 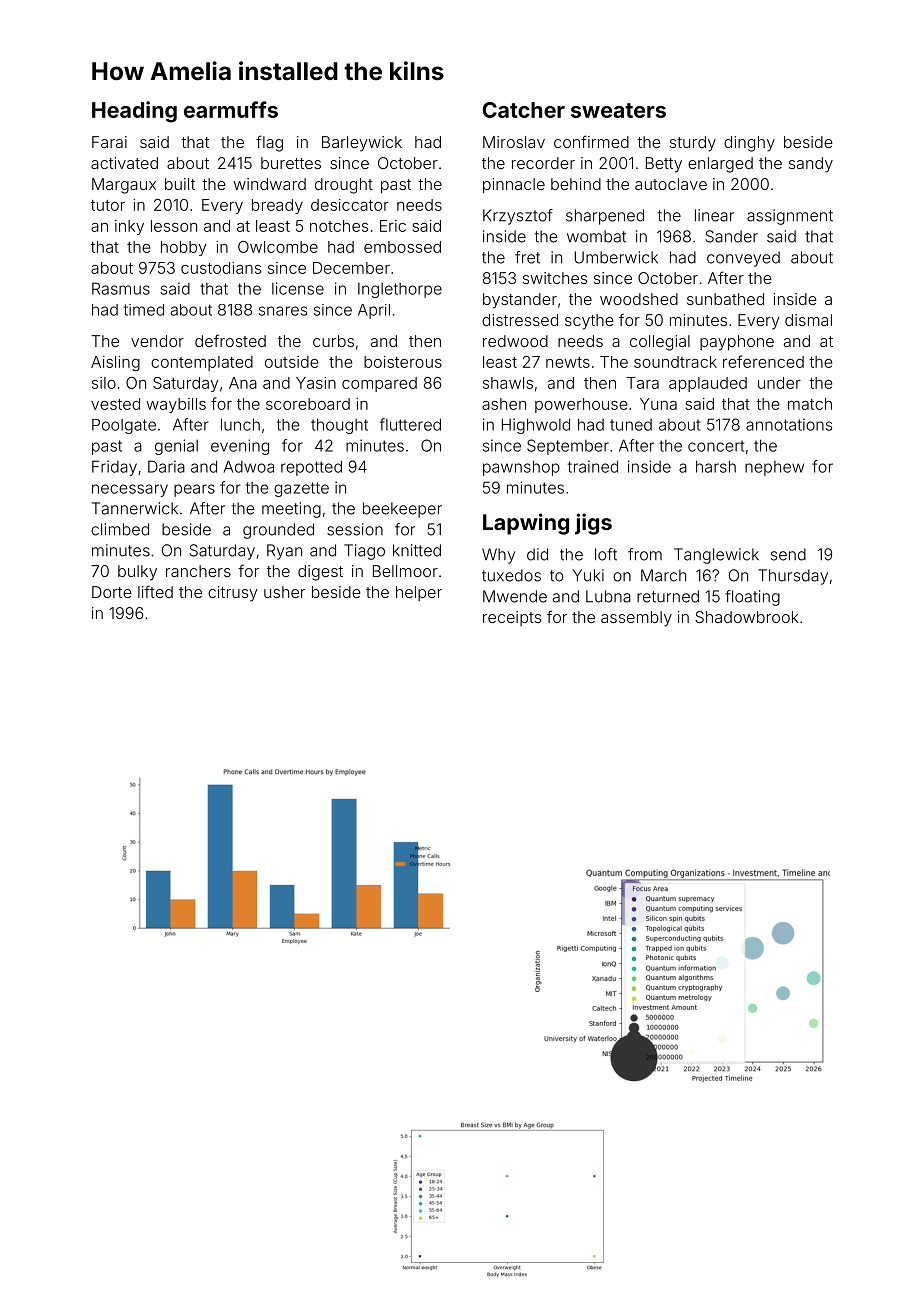 I want to click on trained, so click(x=593, y=466).
